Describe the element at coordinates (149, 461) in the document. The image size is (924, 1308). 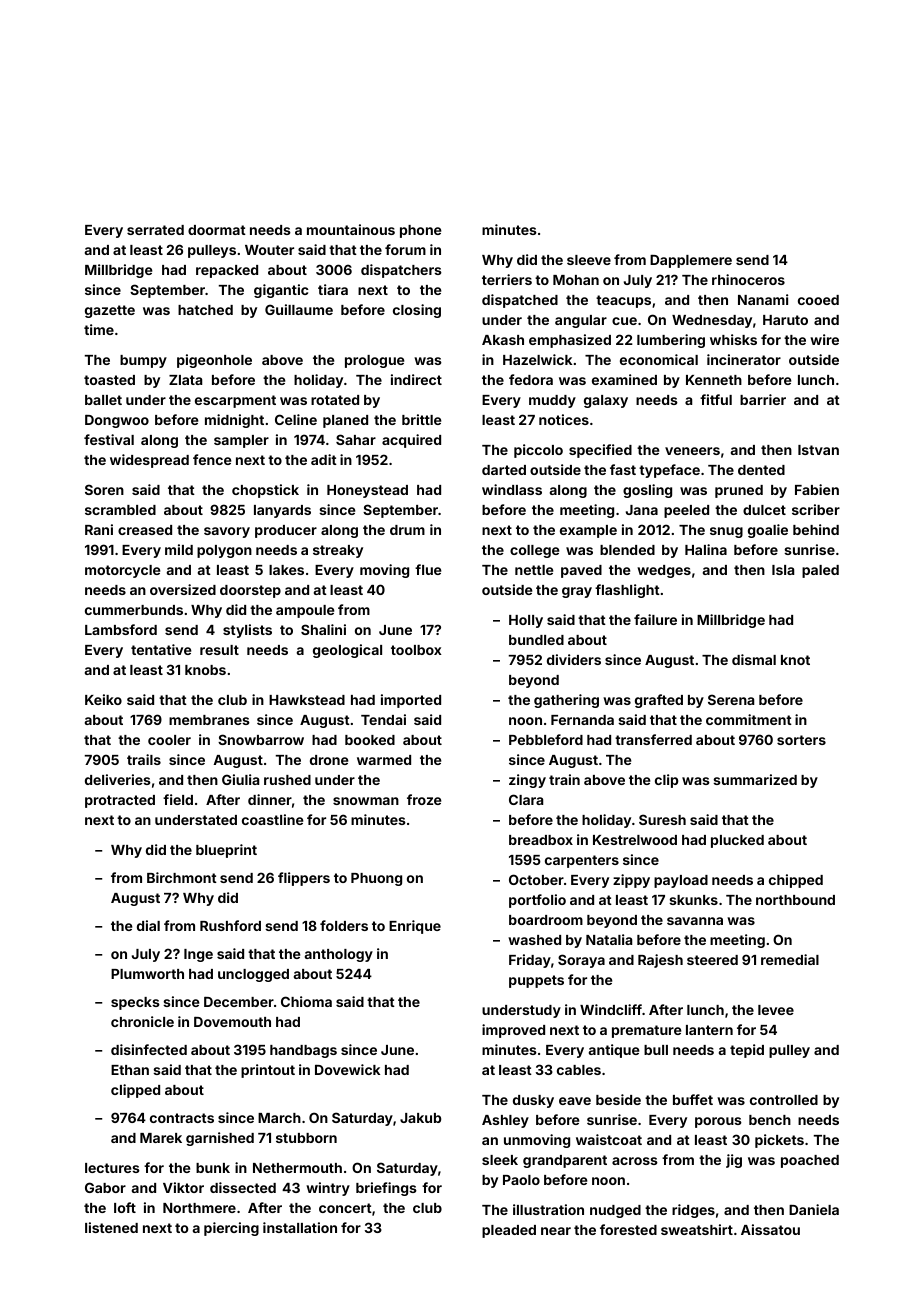
I see `widespread` at that location.
